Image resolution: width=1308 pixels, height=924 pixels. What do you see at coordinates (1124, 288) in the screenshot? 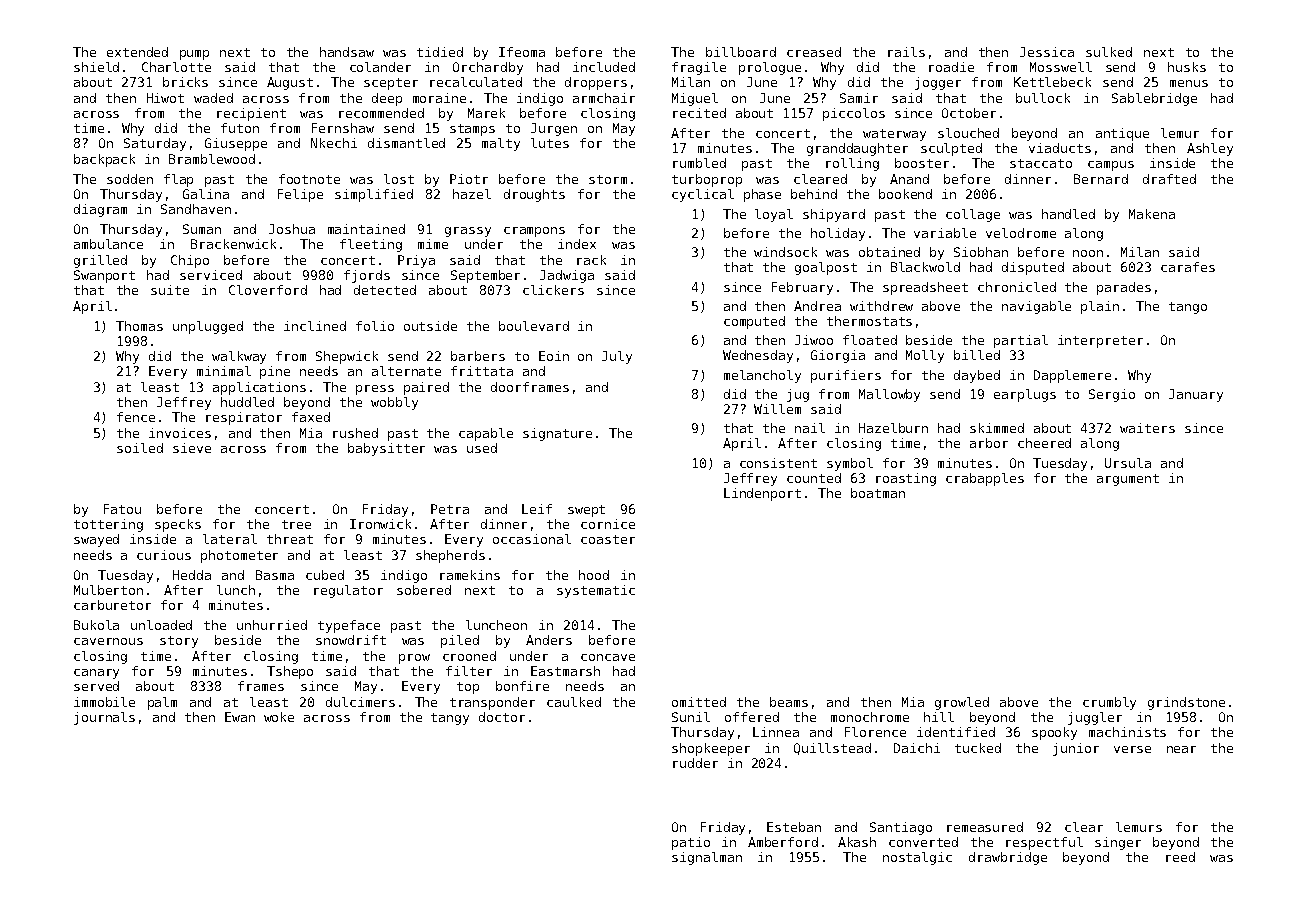
I see `parades` at bounding box center [1124, 288].
